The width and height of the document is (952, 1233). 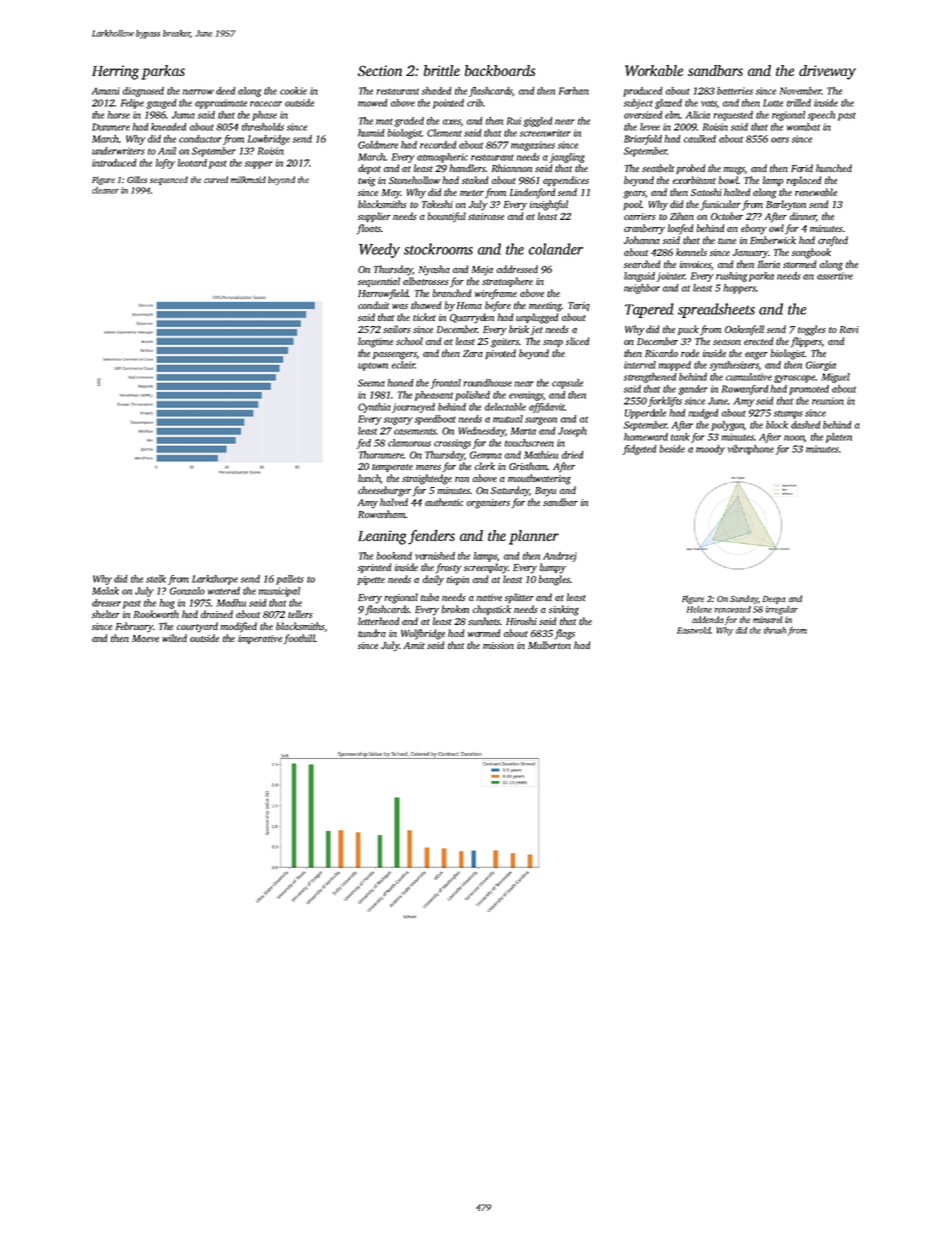 What do you see at coordinates (145, 638) in the document?
I see `Maeve` at bounding box center [145, 638].
